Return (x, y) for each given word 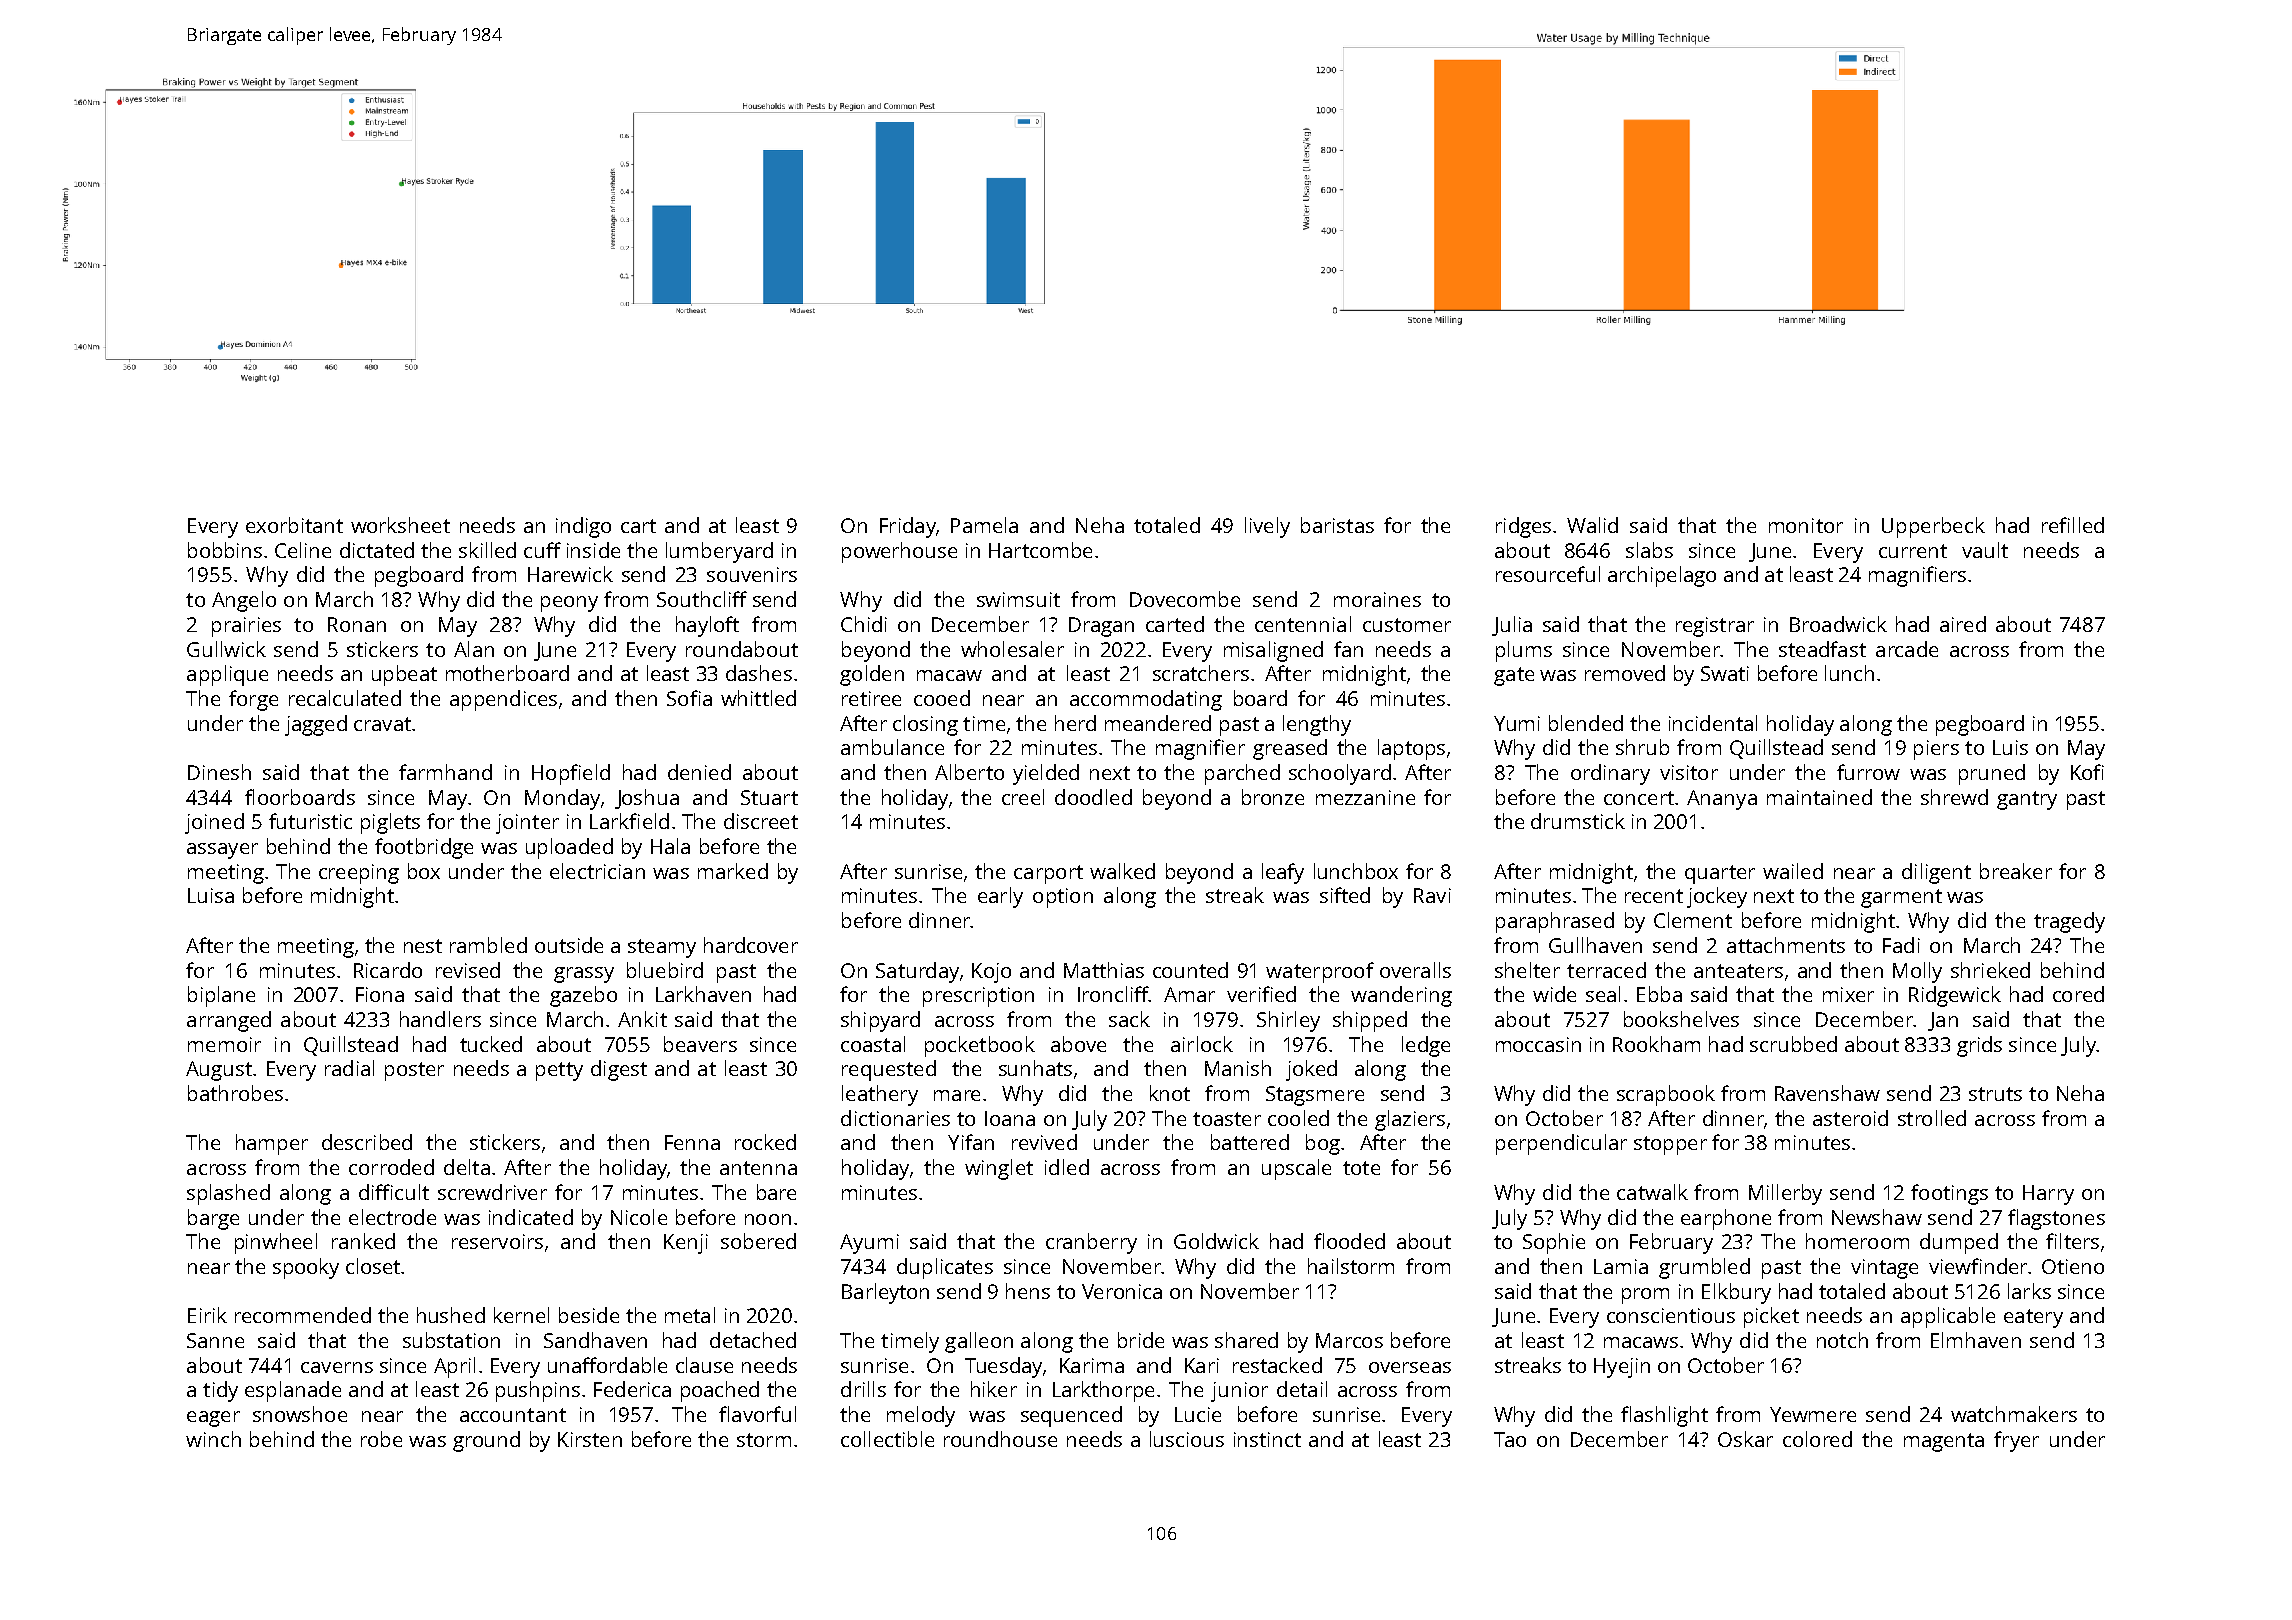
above (1078, 1044)
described (367, 1142)
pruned (1992, 774)
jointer (527, 824)
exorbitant (294, 525)
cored (2078, 994)
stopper (1670, 1145)
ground (486, 1441)
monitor (1806, 525)
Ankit (642, 1019)
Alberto (969, 772)
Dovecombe (1185, 599)
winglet (999, 1169)
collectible (887, 1439)
